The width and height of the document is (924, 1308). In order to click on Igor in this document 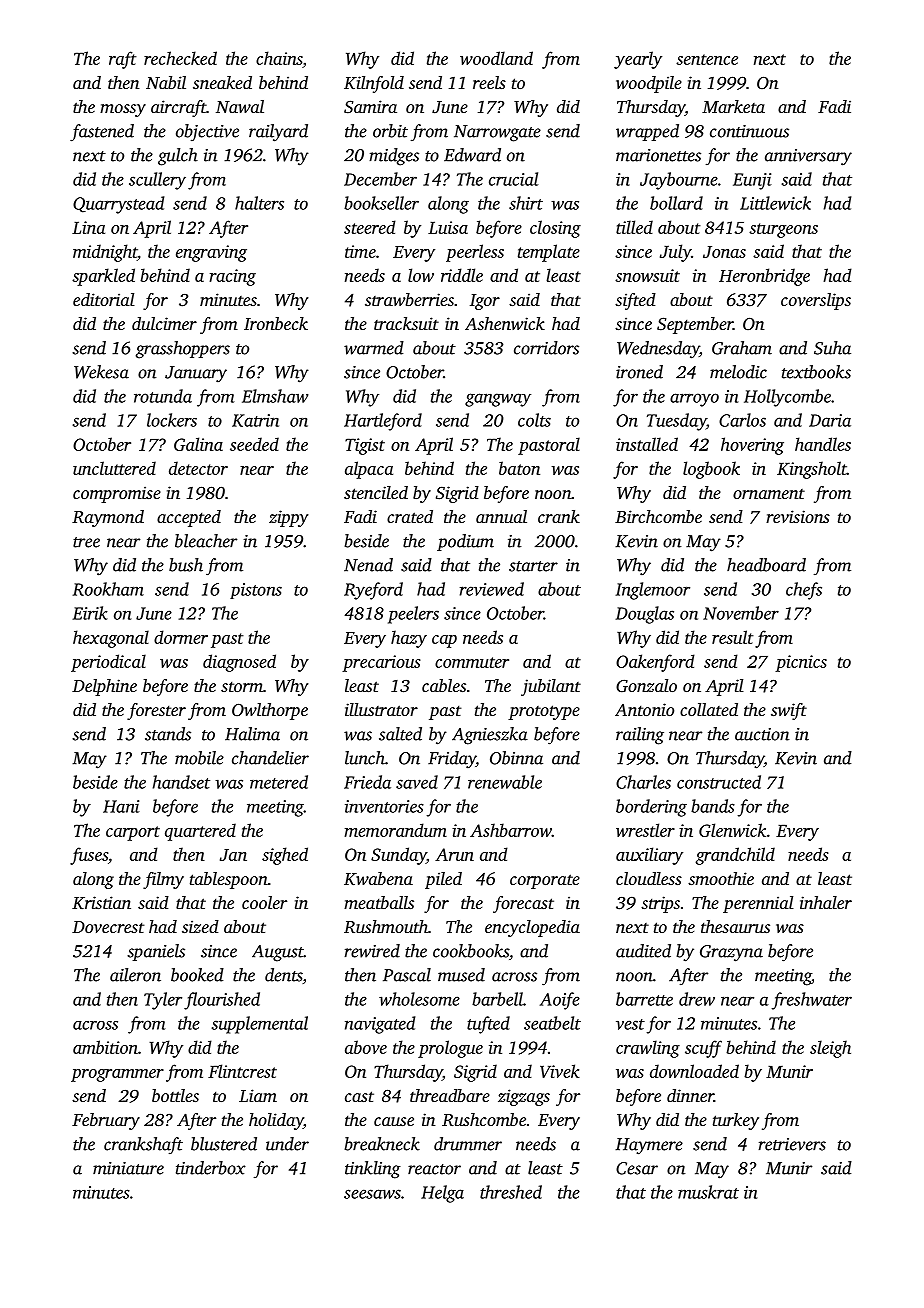, I will do `click(485, 302)`.
